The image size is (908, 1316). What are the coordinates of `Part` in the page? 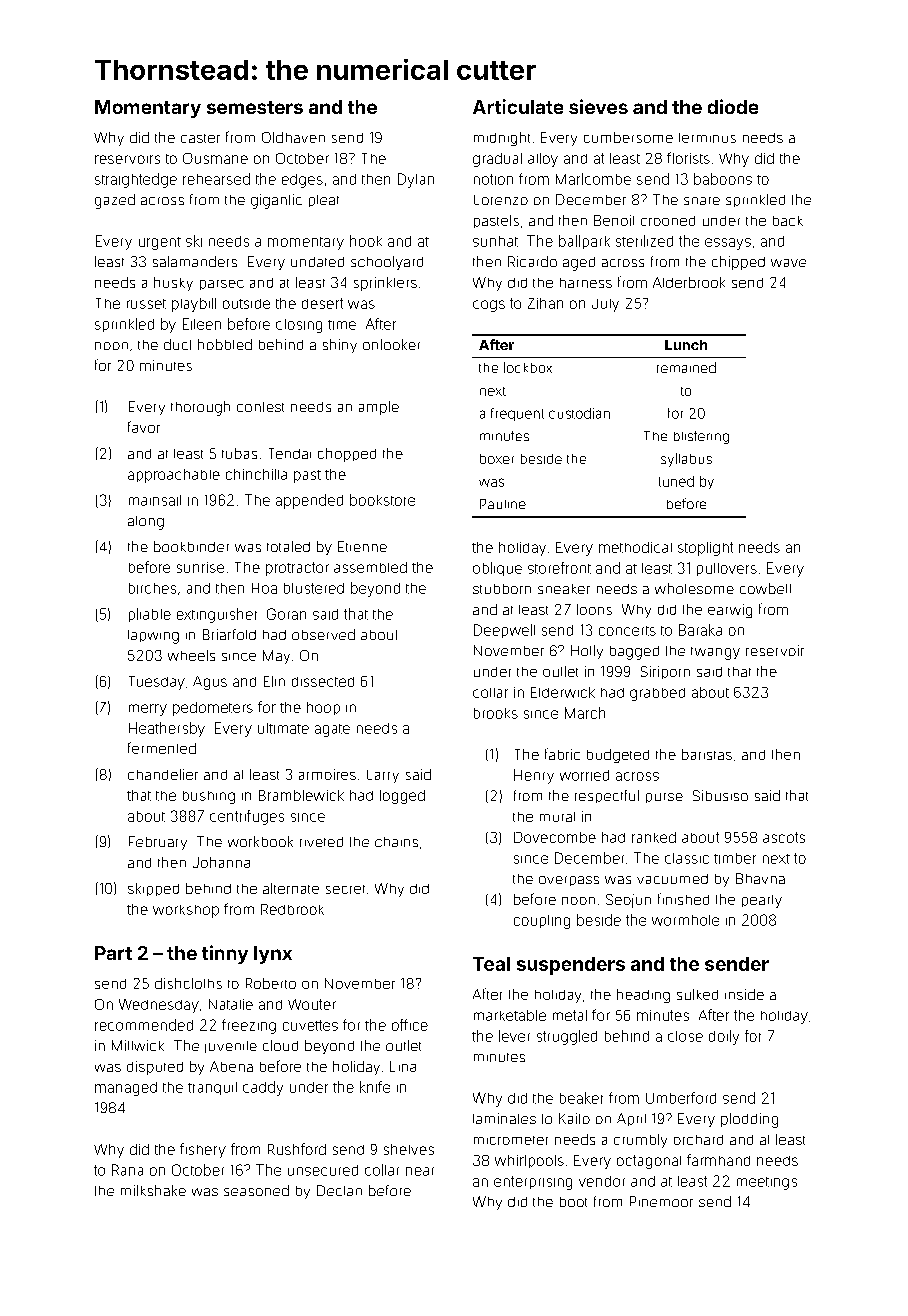 It's located at (113, 953).
